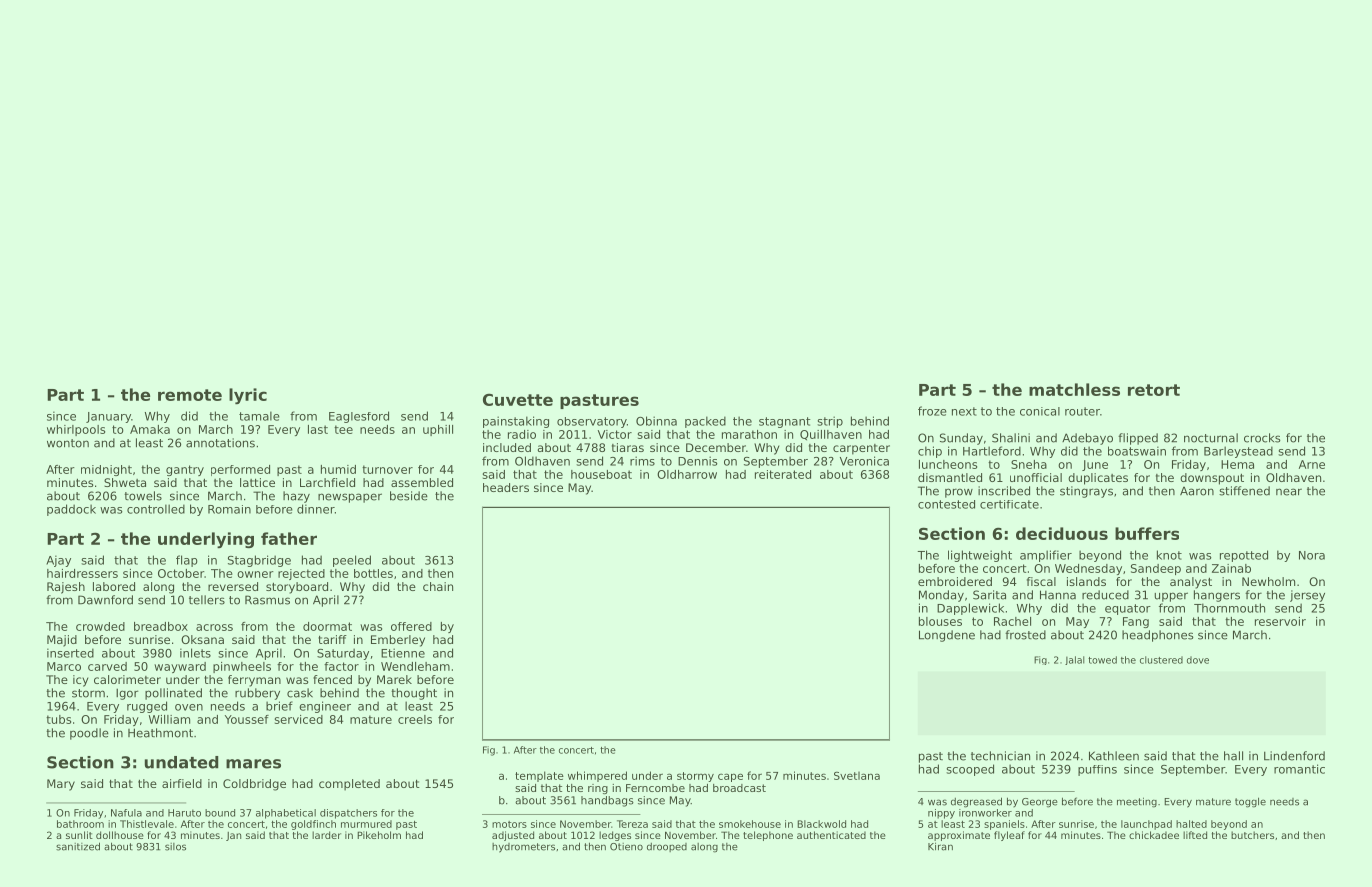 Image resolution: width=1372 pixels, height=887 pixels. Describe the element at coordinates (1000, 756) in the document. I see `technician` at that location.
